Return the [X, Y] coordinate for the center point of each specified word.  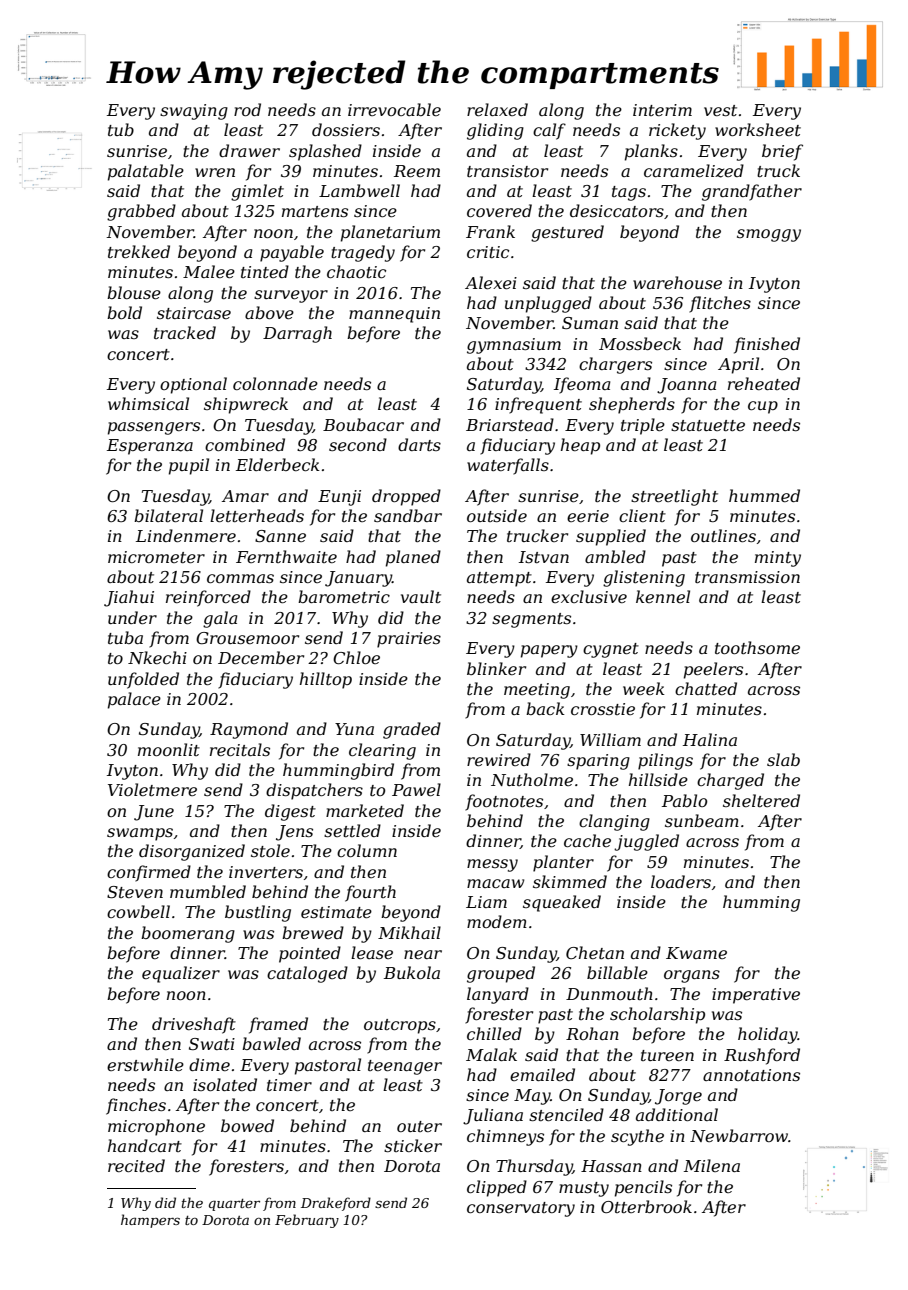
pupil [189, 466]
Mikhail [409, 932]
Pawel [416, 789]
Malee [209, 271]
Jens [294, 833]
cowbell [138, 911]
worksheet [758, 129]
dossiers [346, 129]
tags [629, 193]
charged [730, 781]
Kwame [696, 953]
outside [497, 515]
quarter [234, 1205]
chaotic [356, 271]
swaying [194, 112]
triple [643, 426]
